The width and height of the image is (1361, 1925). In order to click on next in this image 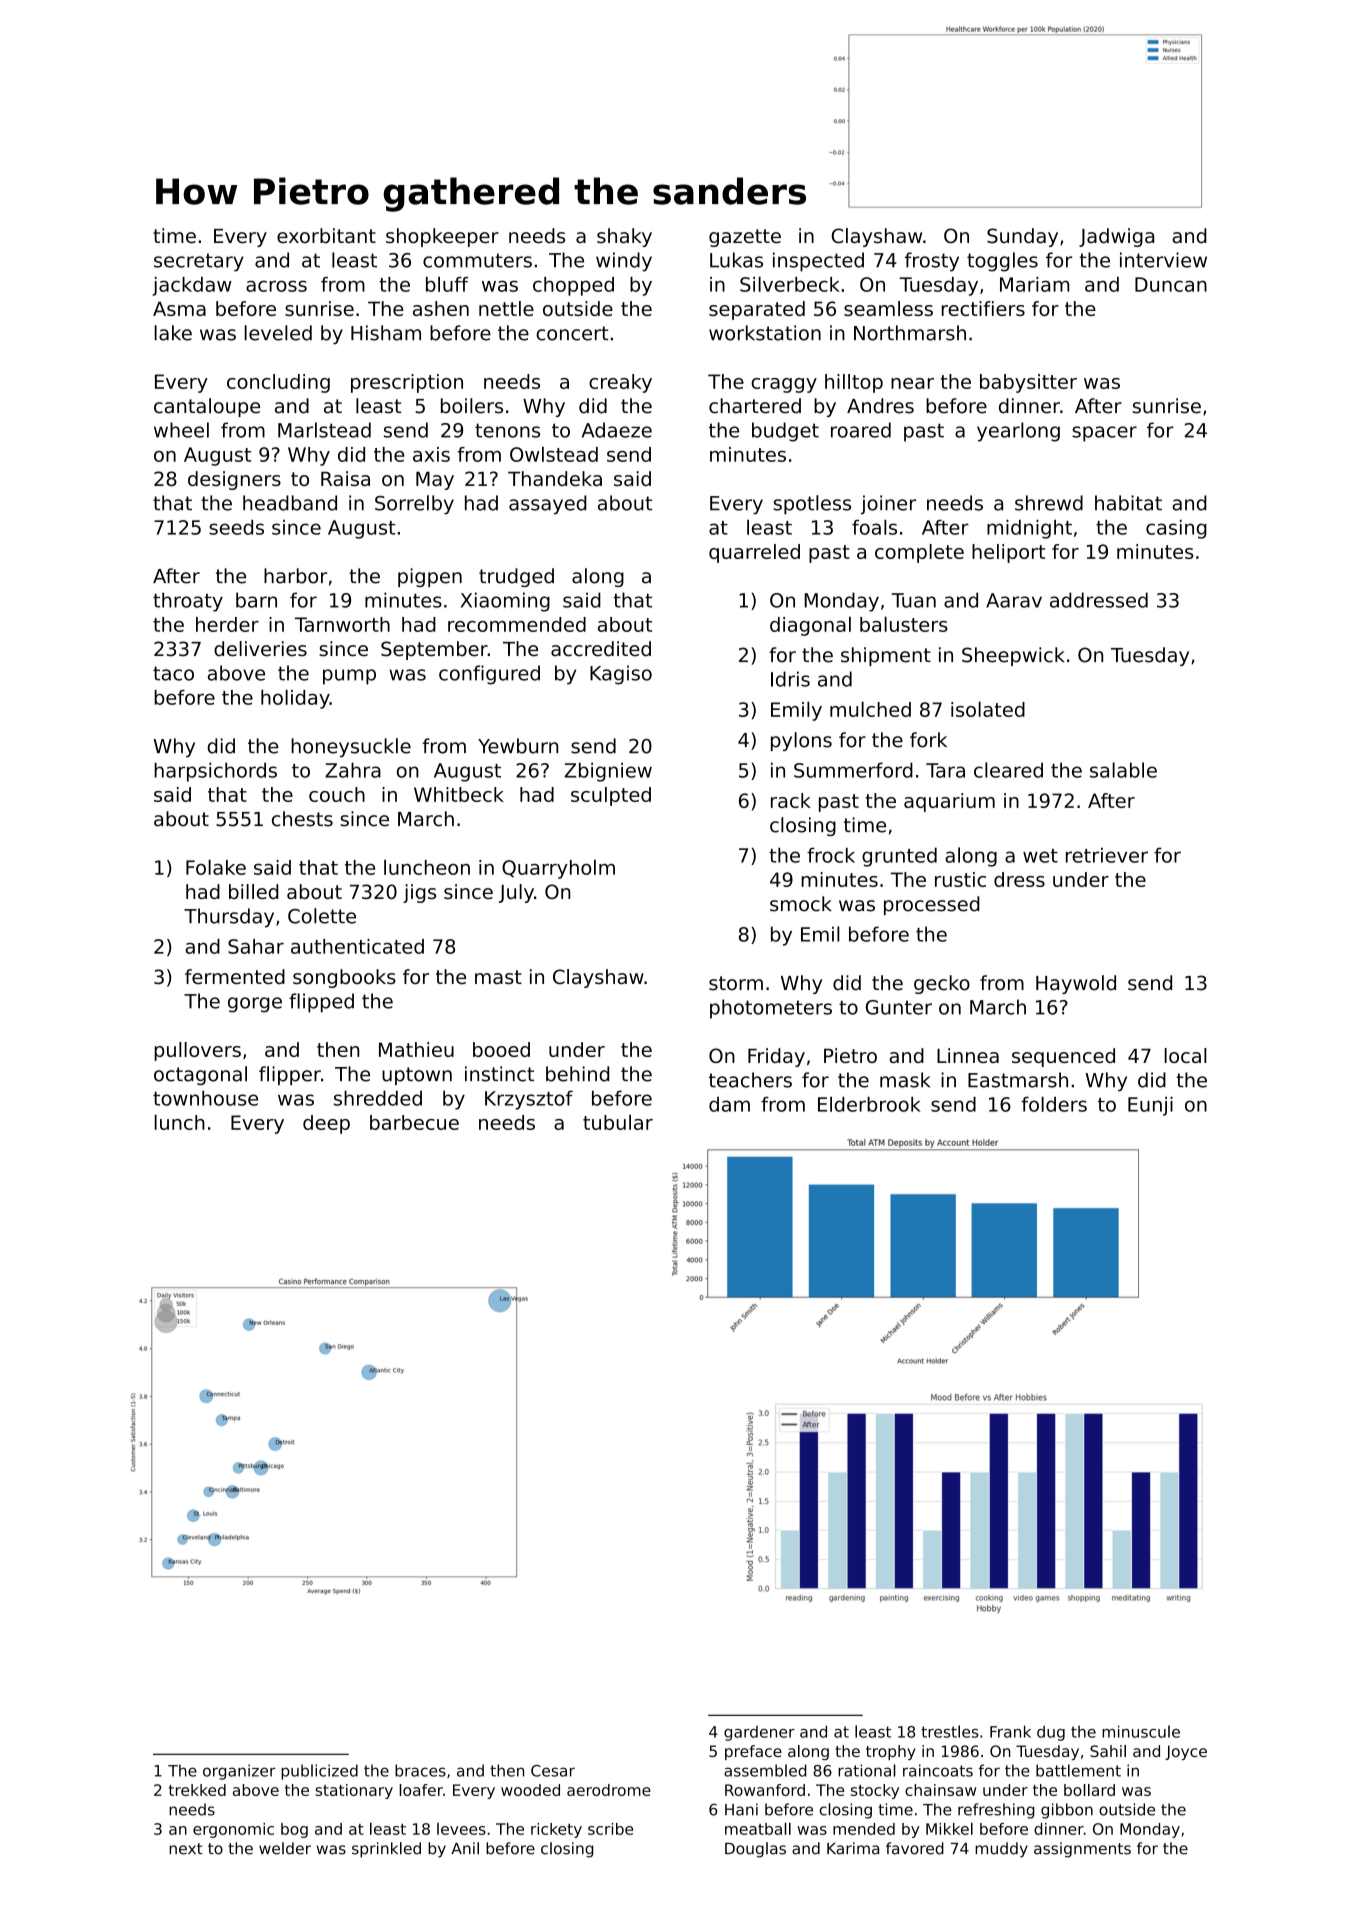, I will do `click(186, 1849)`.
